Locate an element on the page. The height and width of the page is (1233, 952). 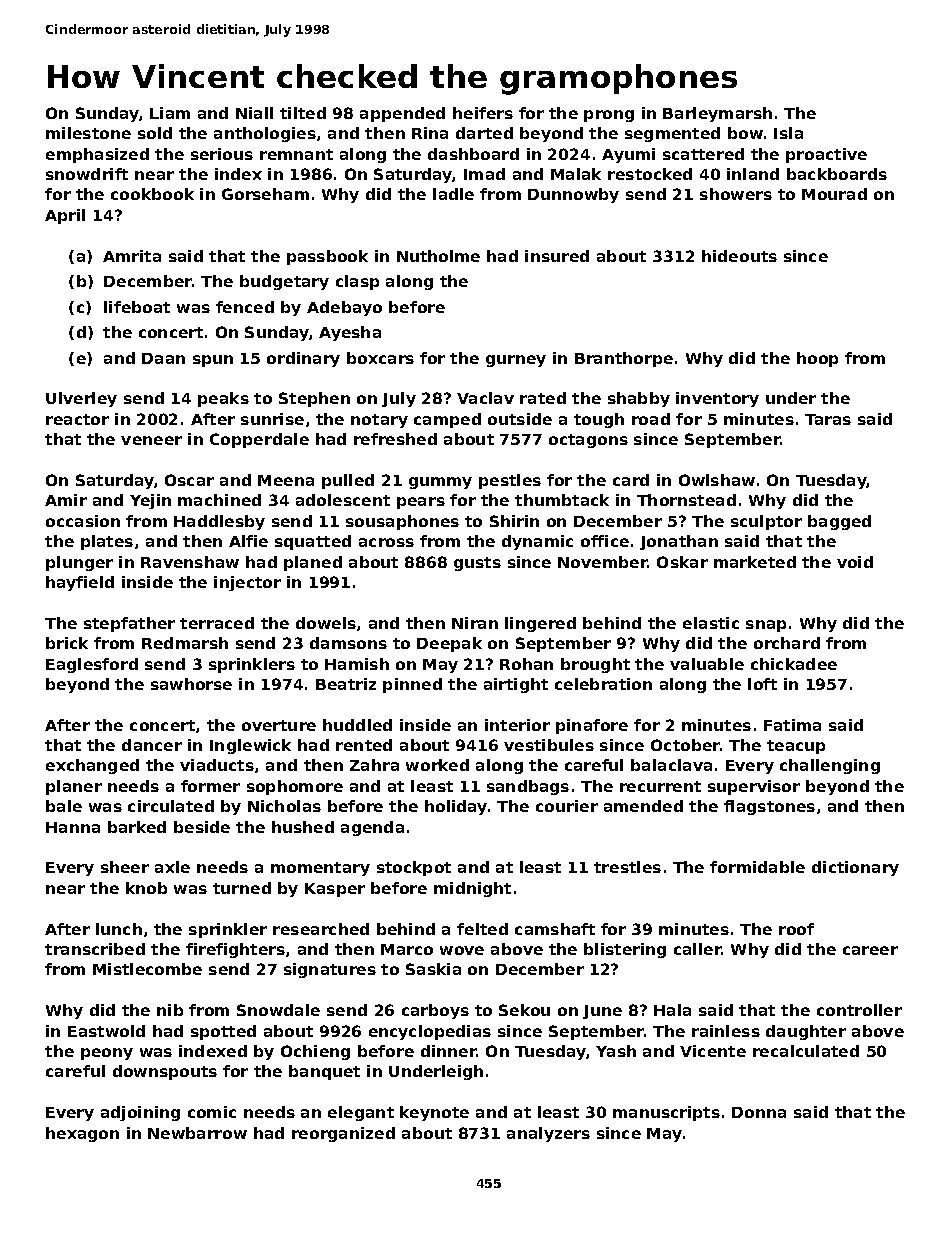
Branthorpe is located at coordinates (624, 359).
